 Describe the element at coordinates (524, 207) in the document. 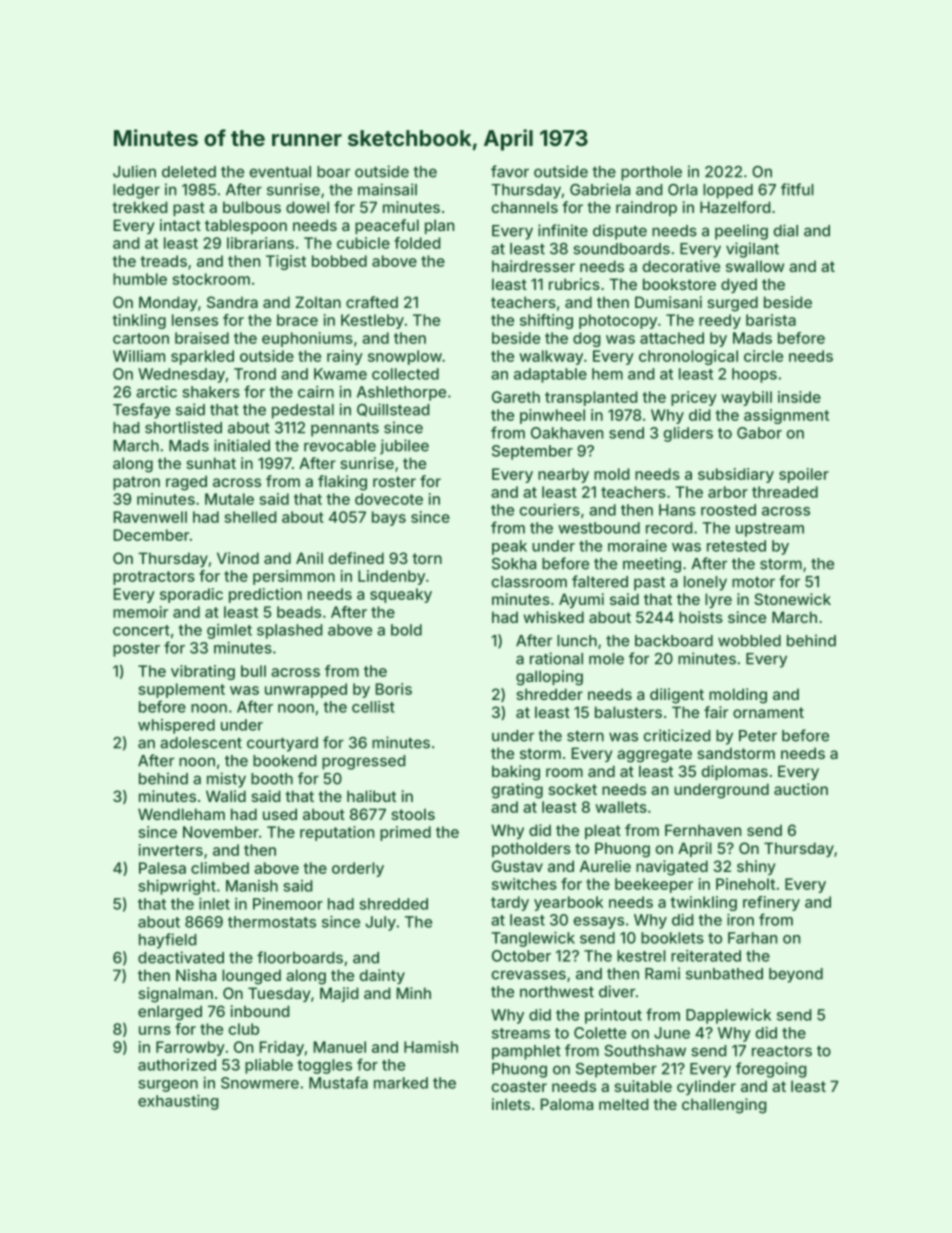

I see `channels` at that location.
